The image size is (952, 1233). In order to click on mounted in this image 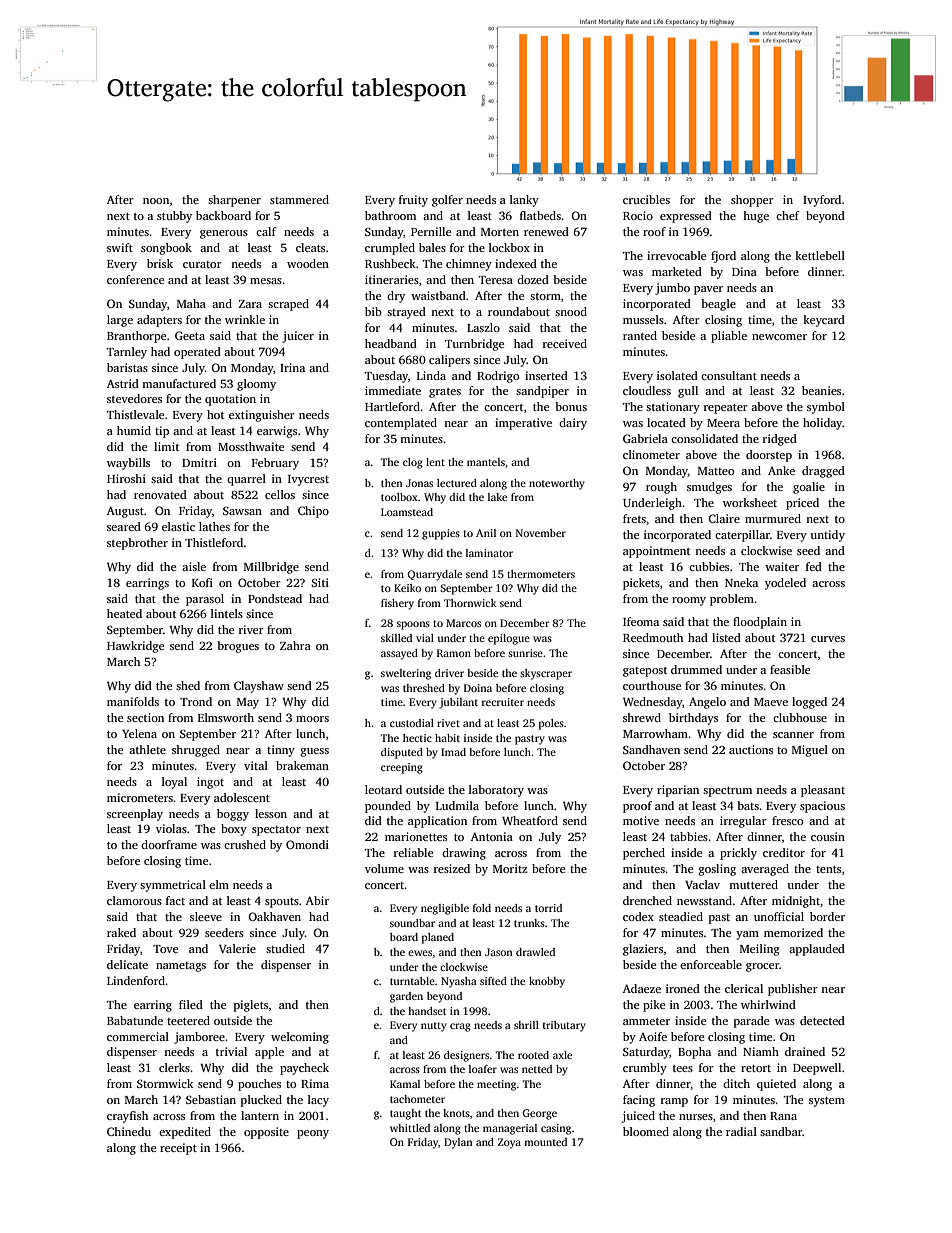, I will do `click(545, 1142)`.
